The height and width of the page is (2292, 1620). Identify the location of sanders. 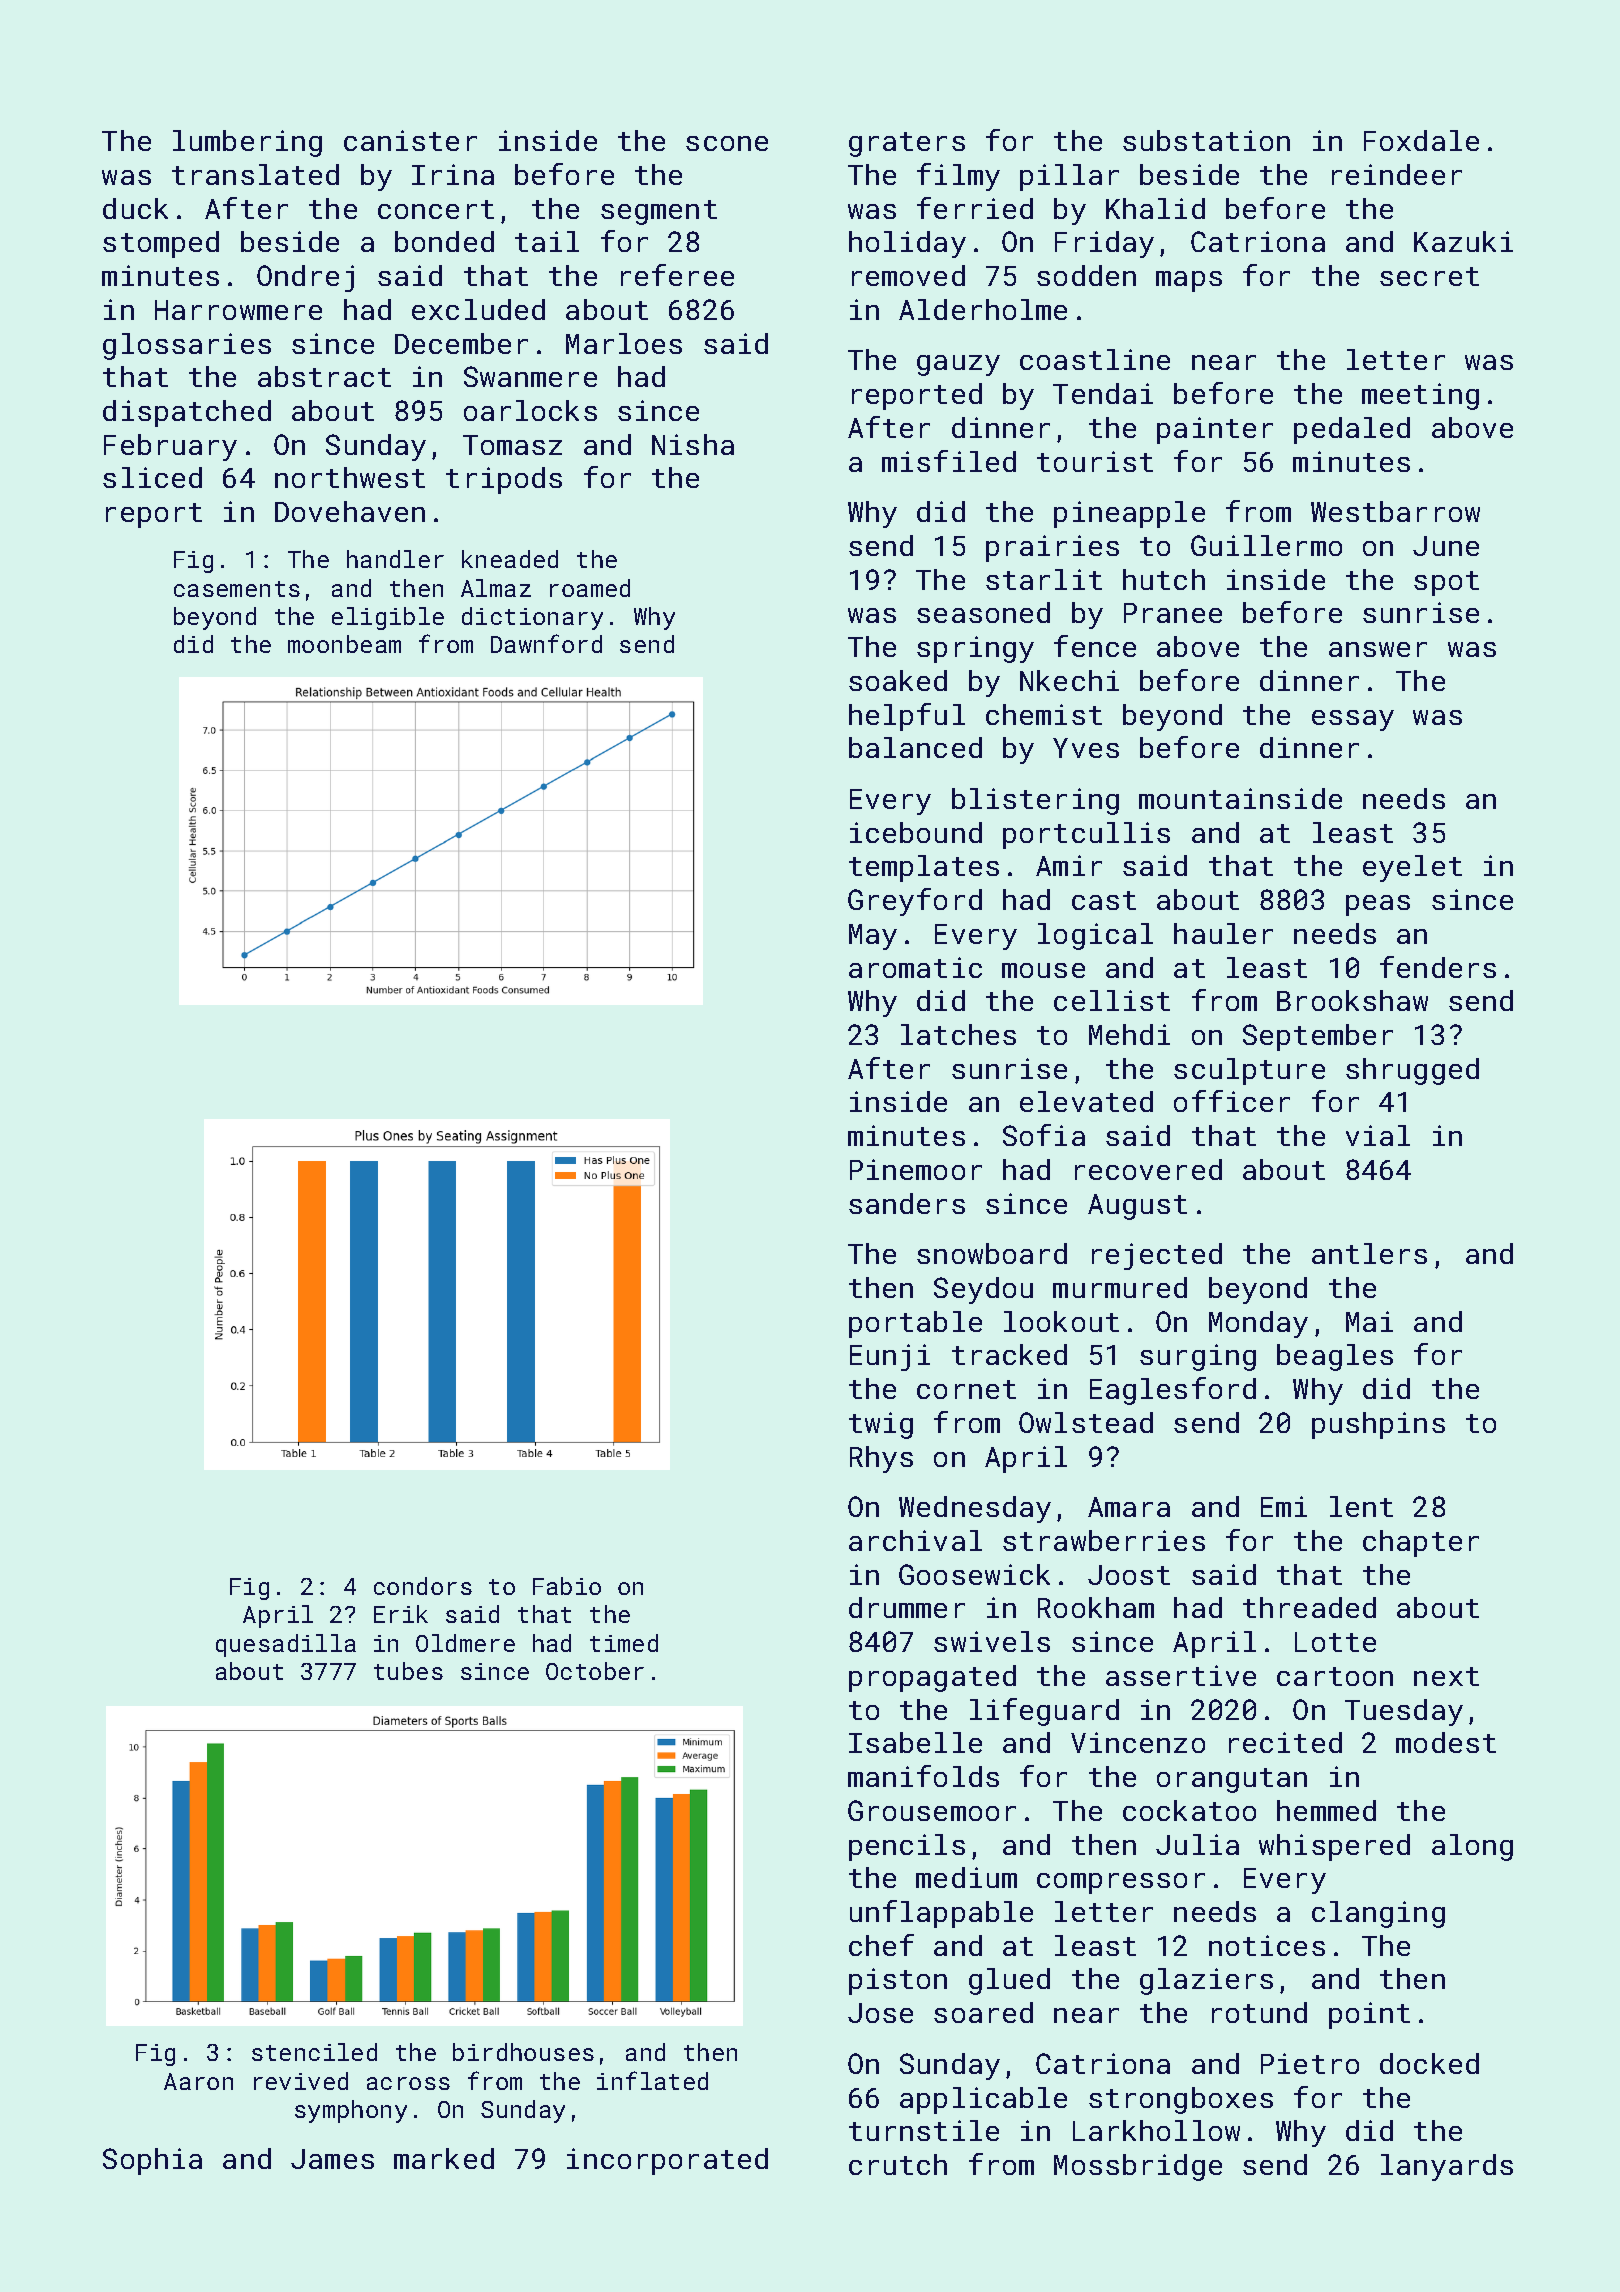
(907, 1203).
